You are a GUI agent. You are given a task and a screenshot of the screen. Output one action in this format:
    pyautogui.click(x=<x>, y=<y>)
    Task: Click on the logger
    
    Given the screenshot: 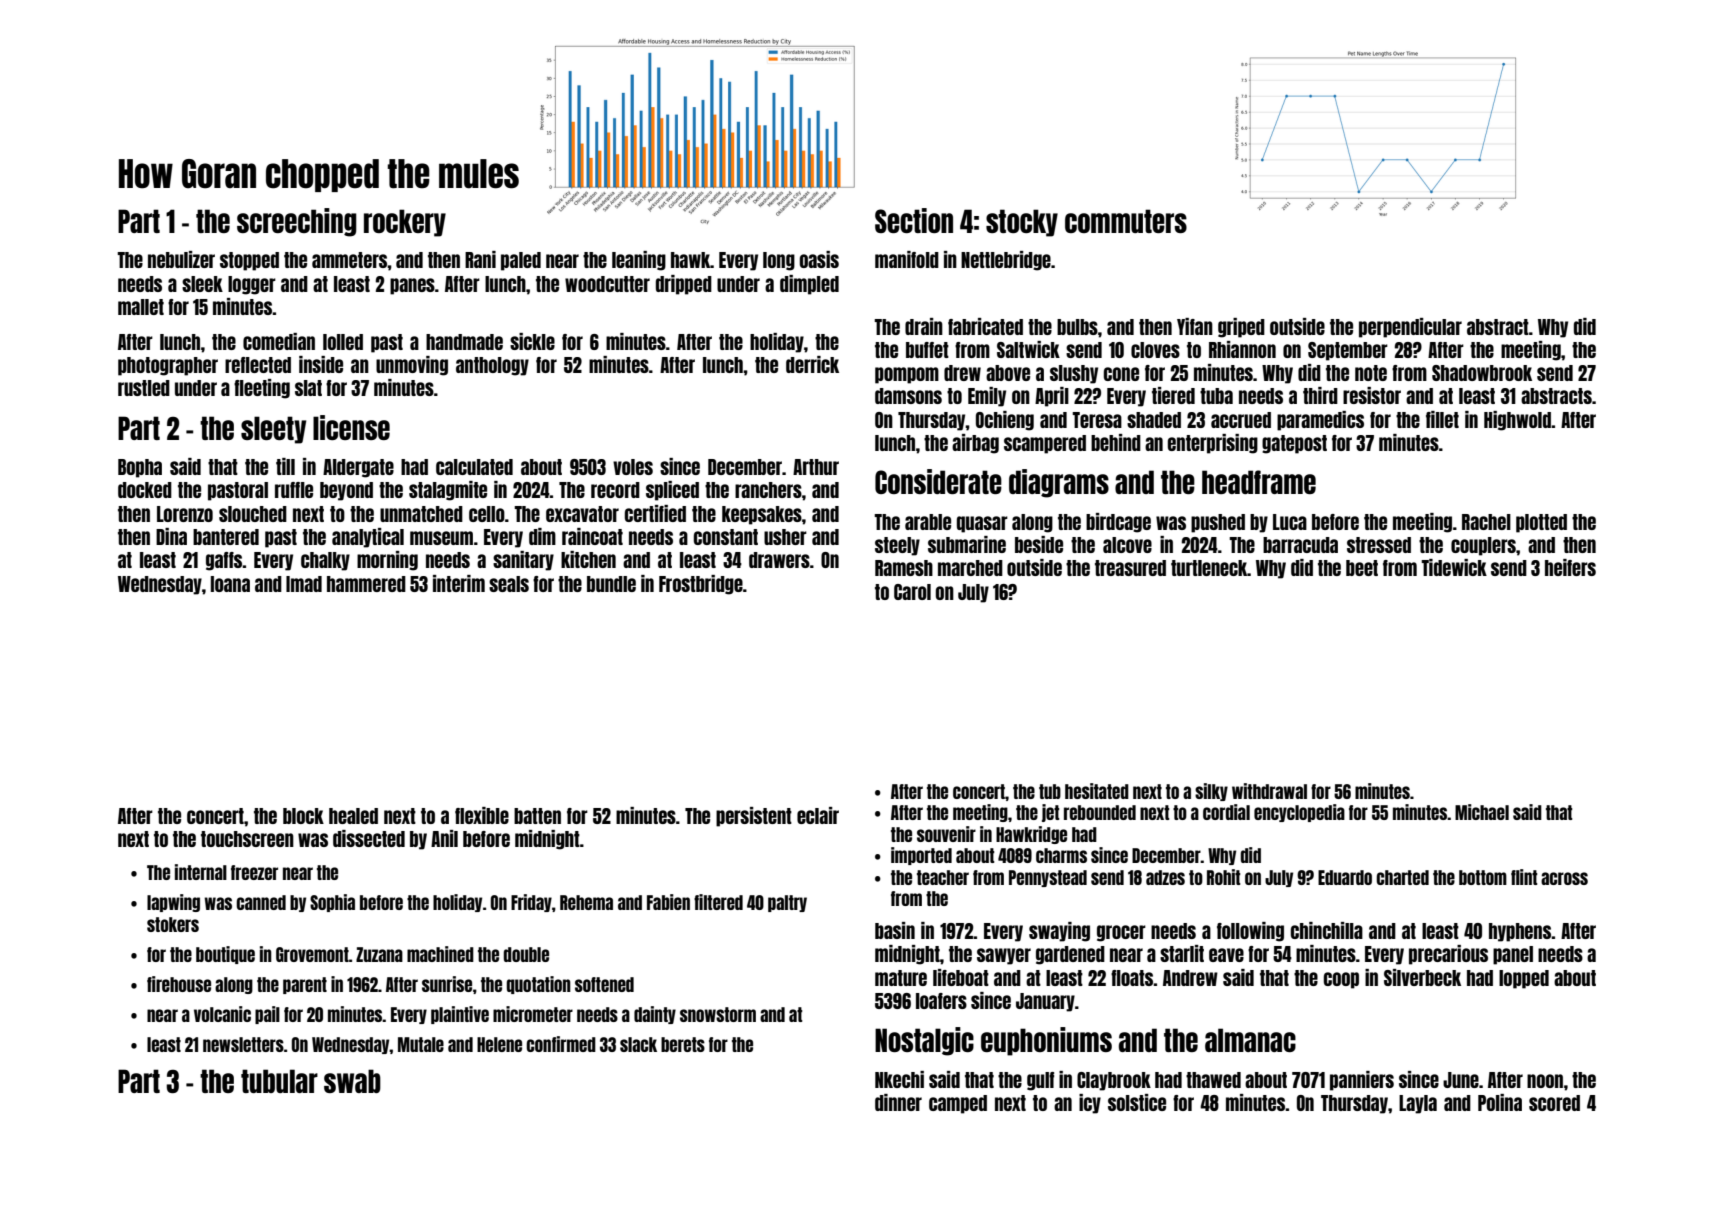 What is the action you would take?
    pyautogui.click(x=252, y=285)
